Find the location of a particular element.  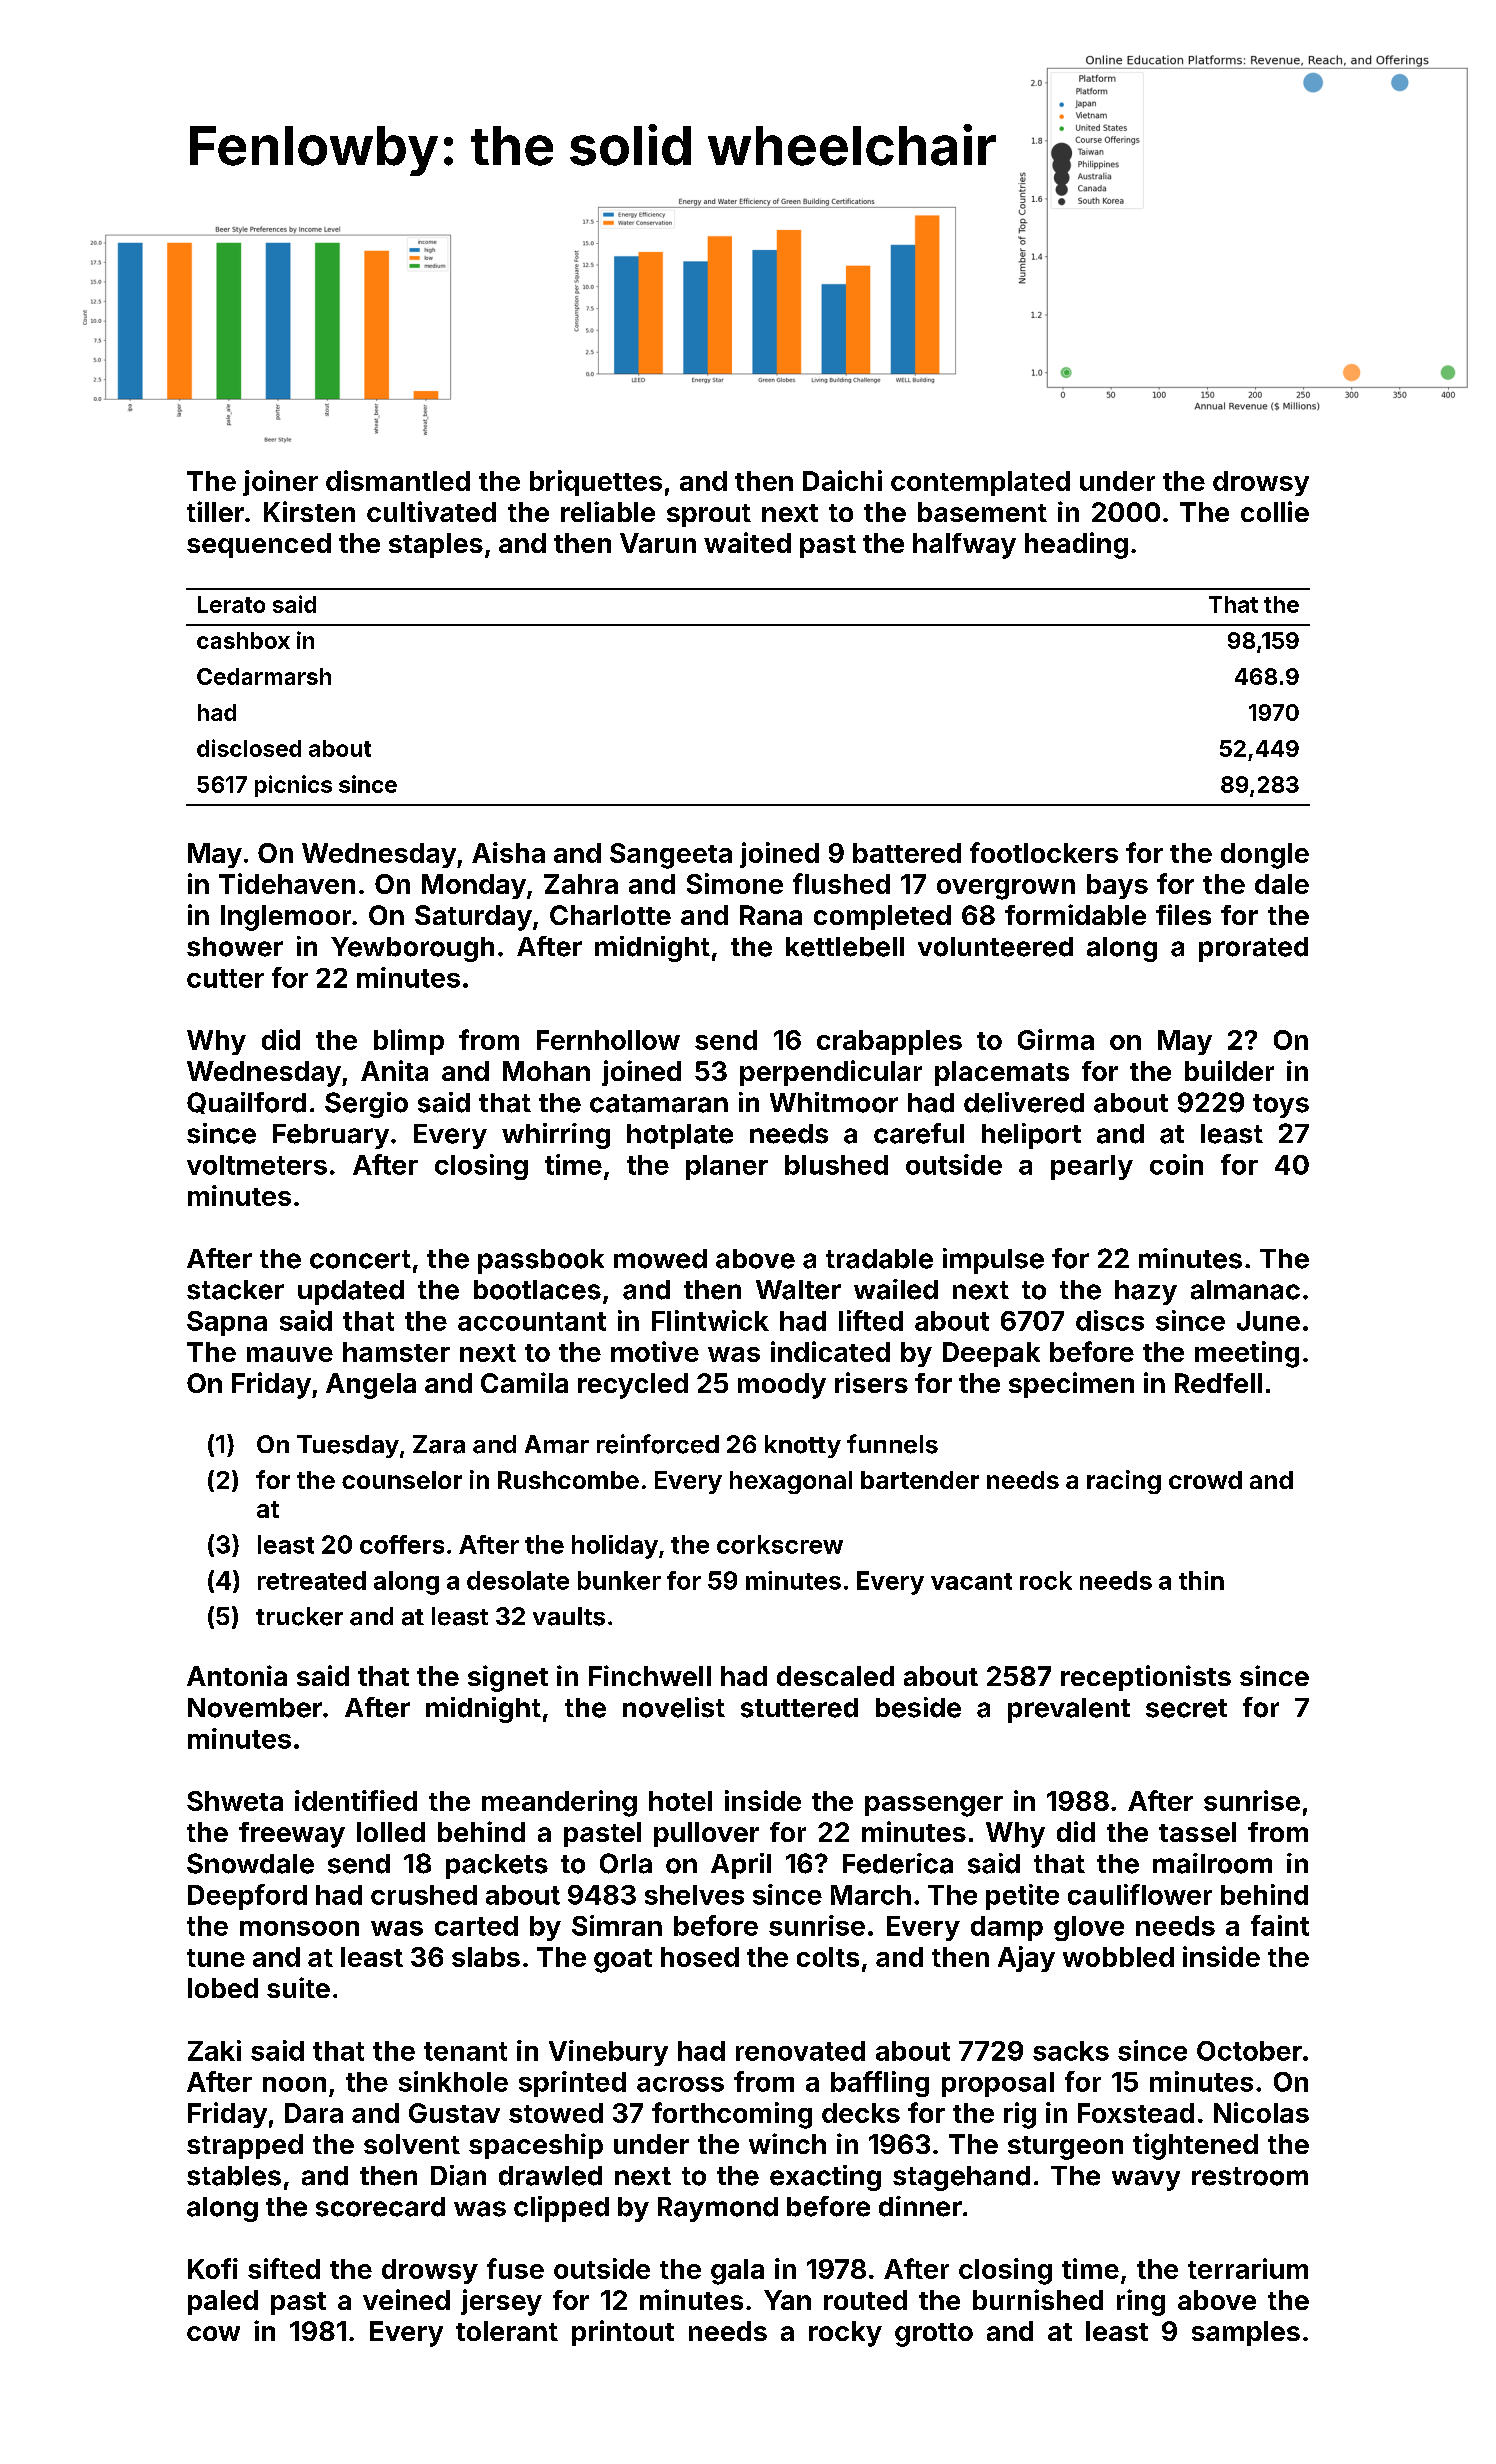

grotto is located at coordinates (934, 2335).
